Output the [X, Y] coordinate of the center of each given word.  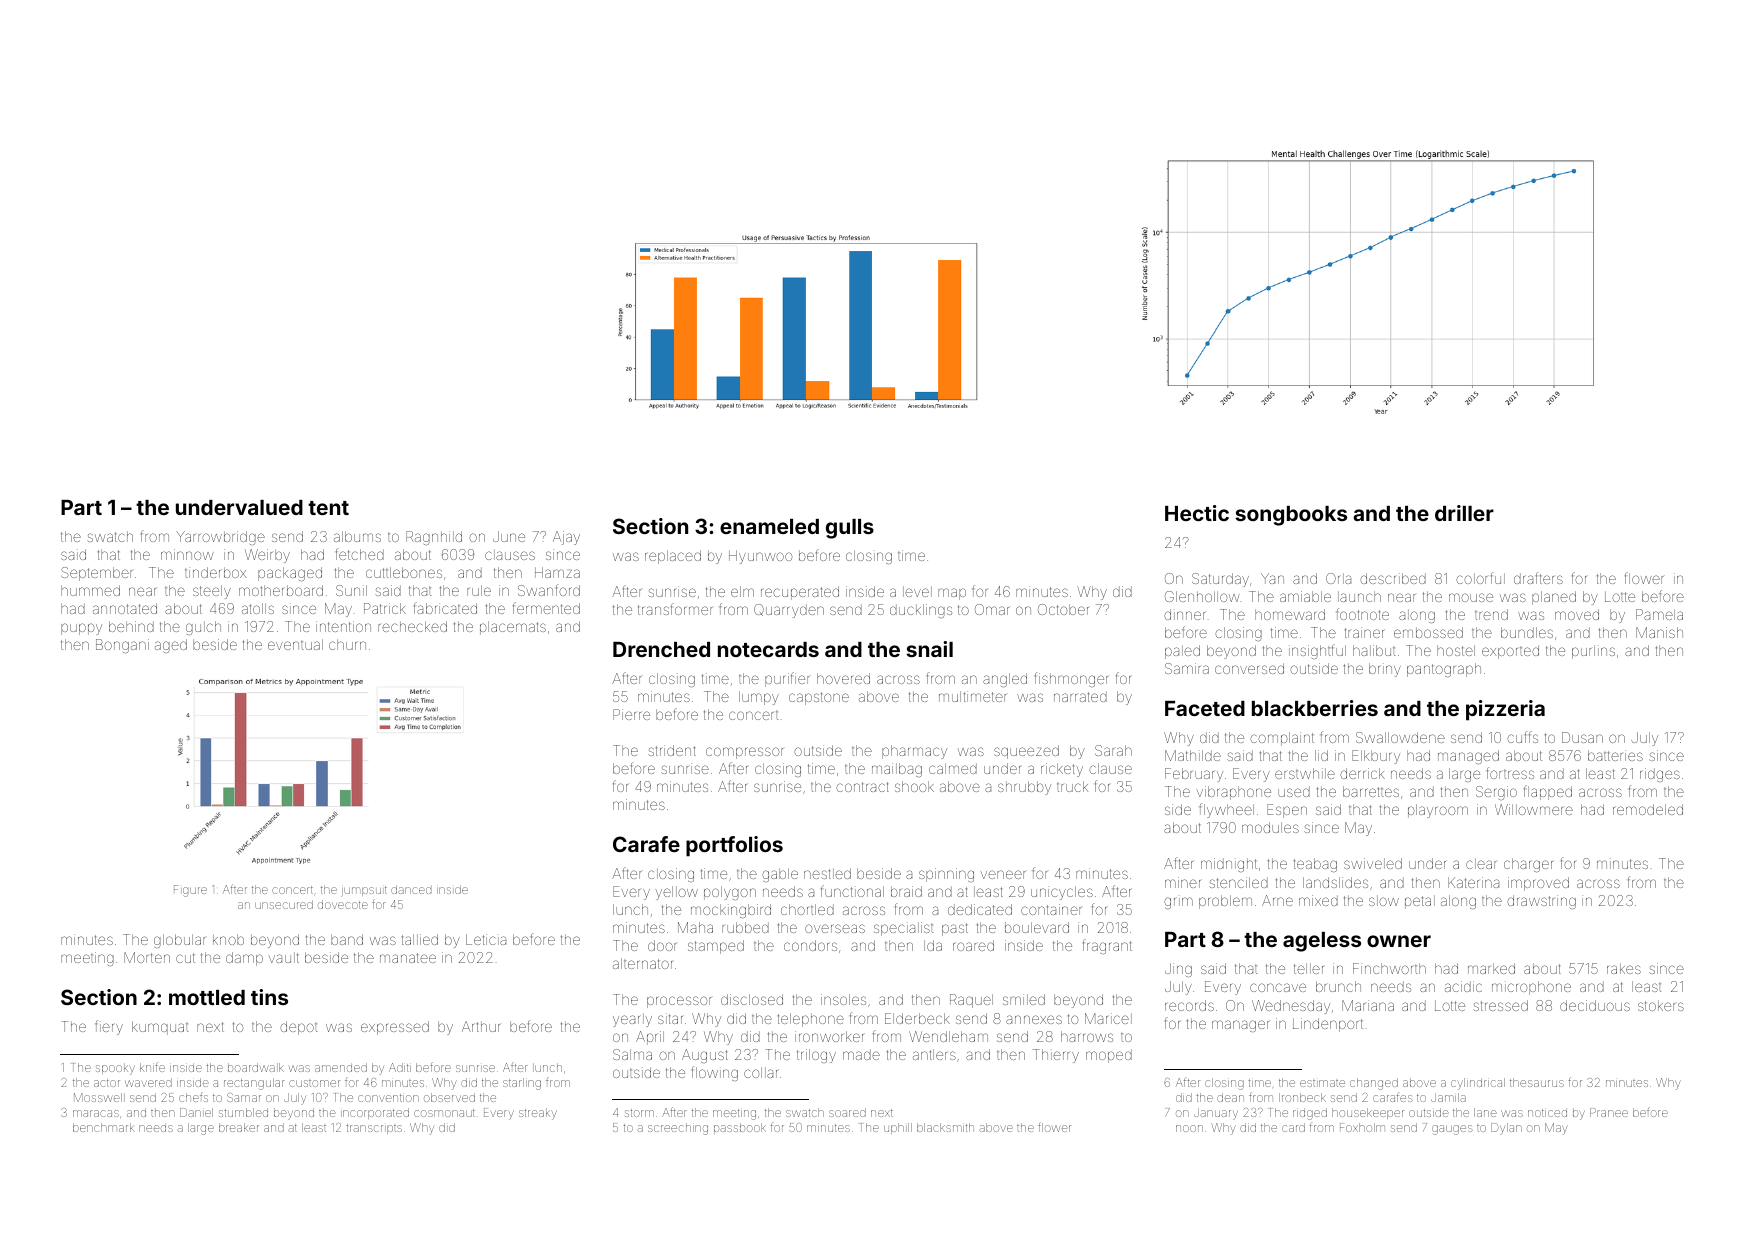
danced [411, 889]
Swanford [549, 590]
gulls [850, 529]
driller [1464, 513]
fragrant [1107, 946]
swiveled [1373, 863]
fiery [109, 1027]
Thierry [1056, 1056]
